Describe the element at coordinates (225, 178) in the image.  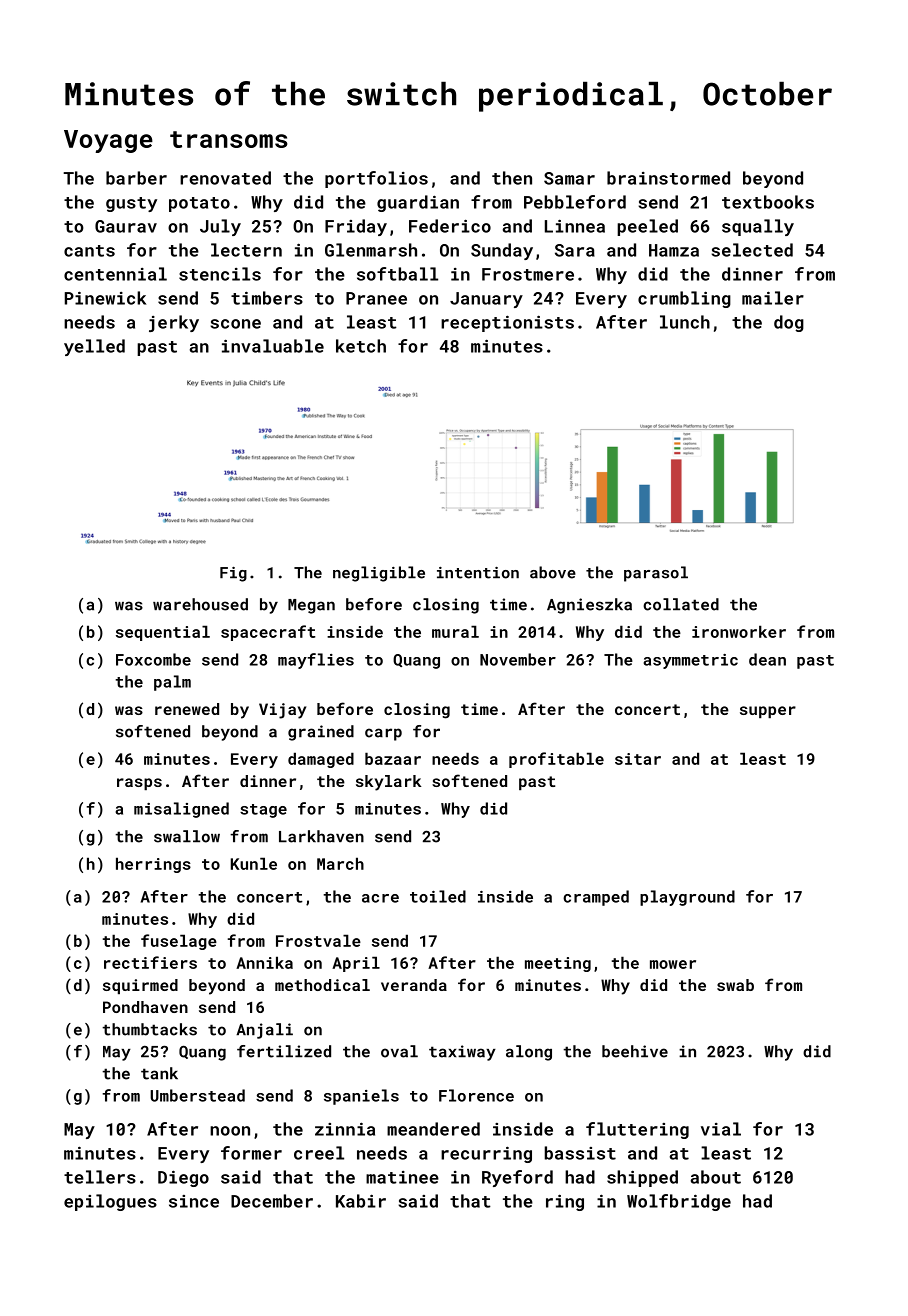
I see `renovated` at that location.
